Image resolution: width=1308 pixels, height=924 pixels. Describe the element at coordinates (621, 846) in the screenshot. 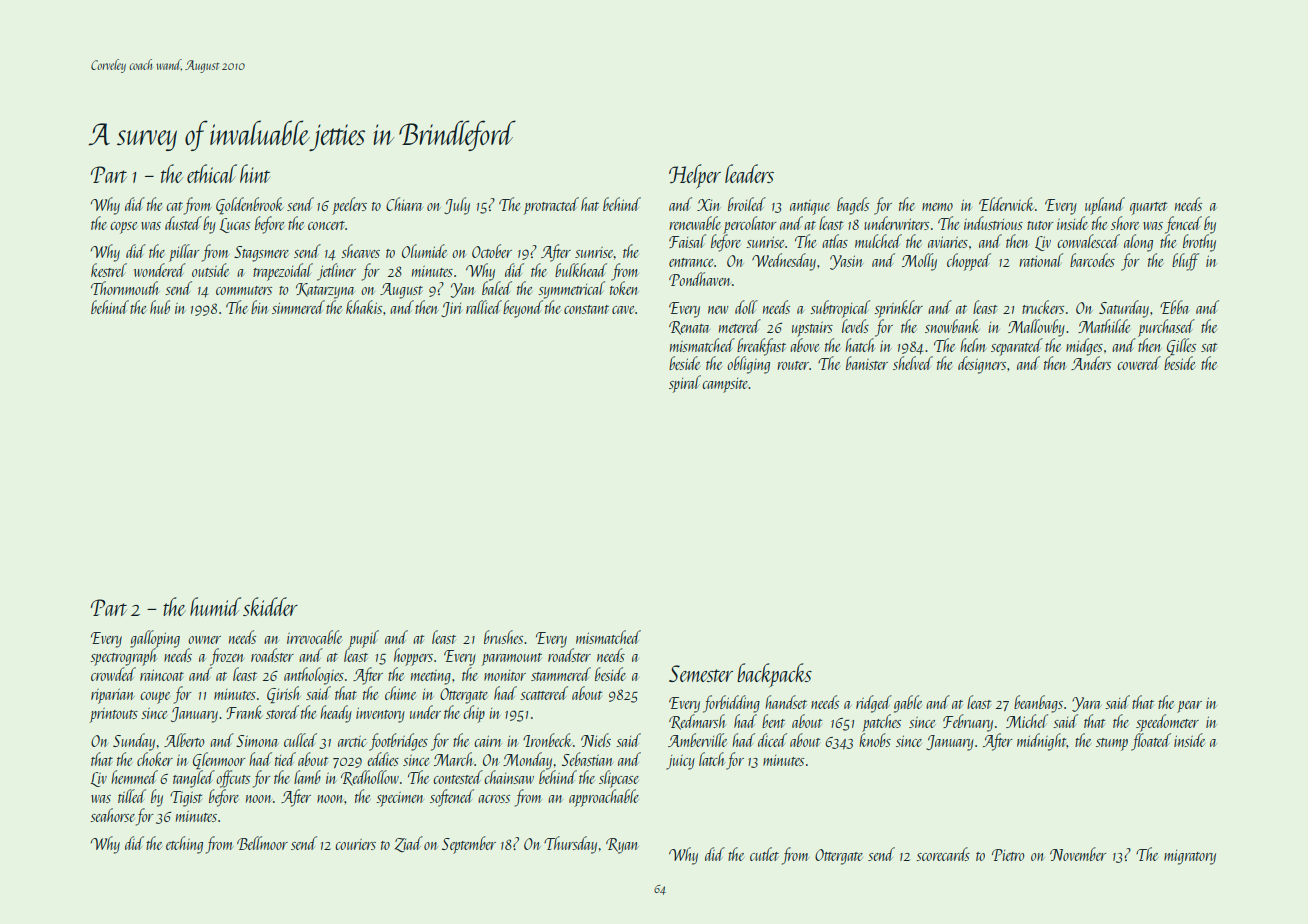

I see `Ryan` at that location.
